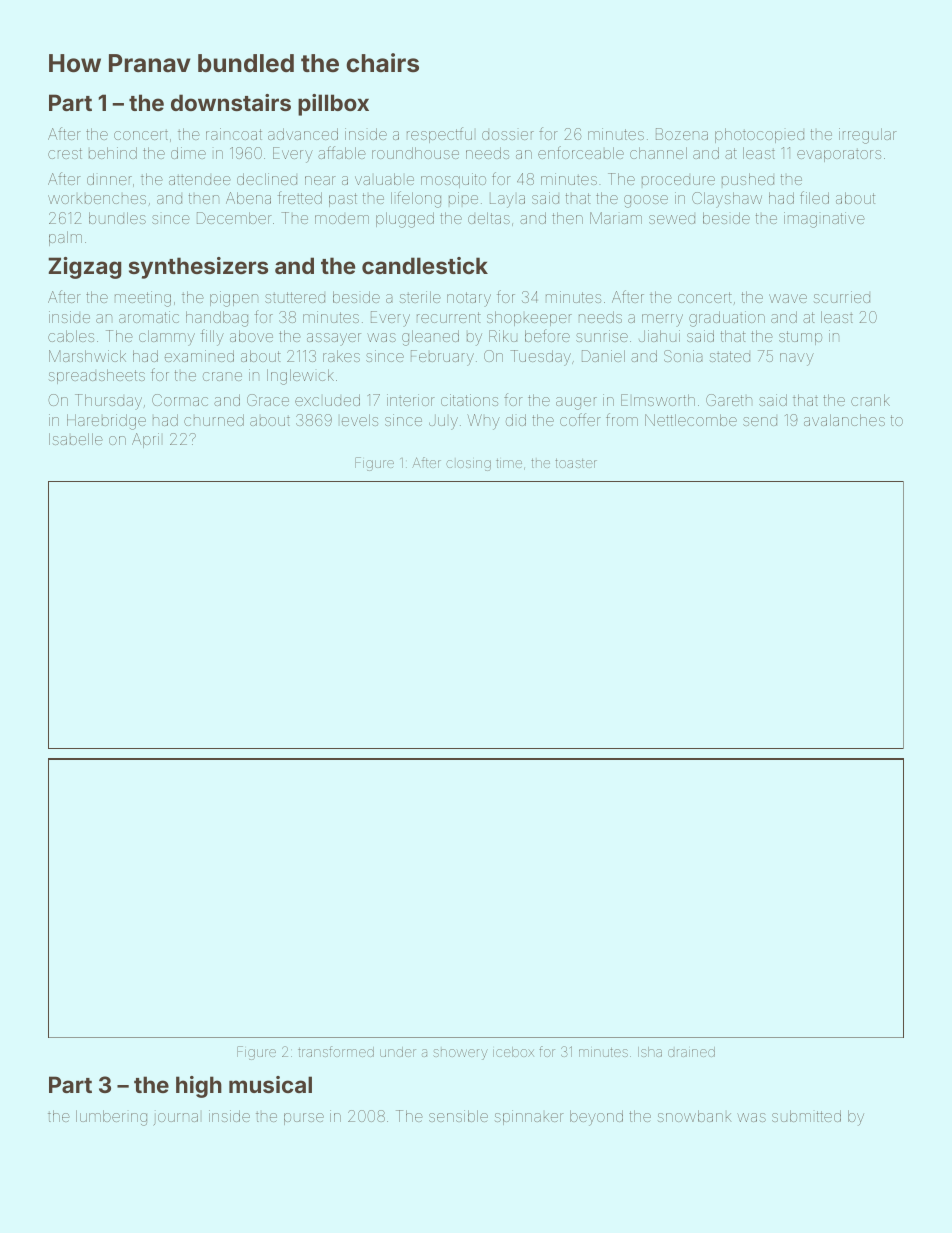 The height and width of the document is (1233, 952). I want to click on showery, so click(460, 1054).
